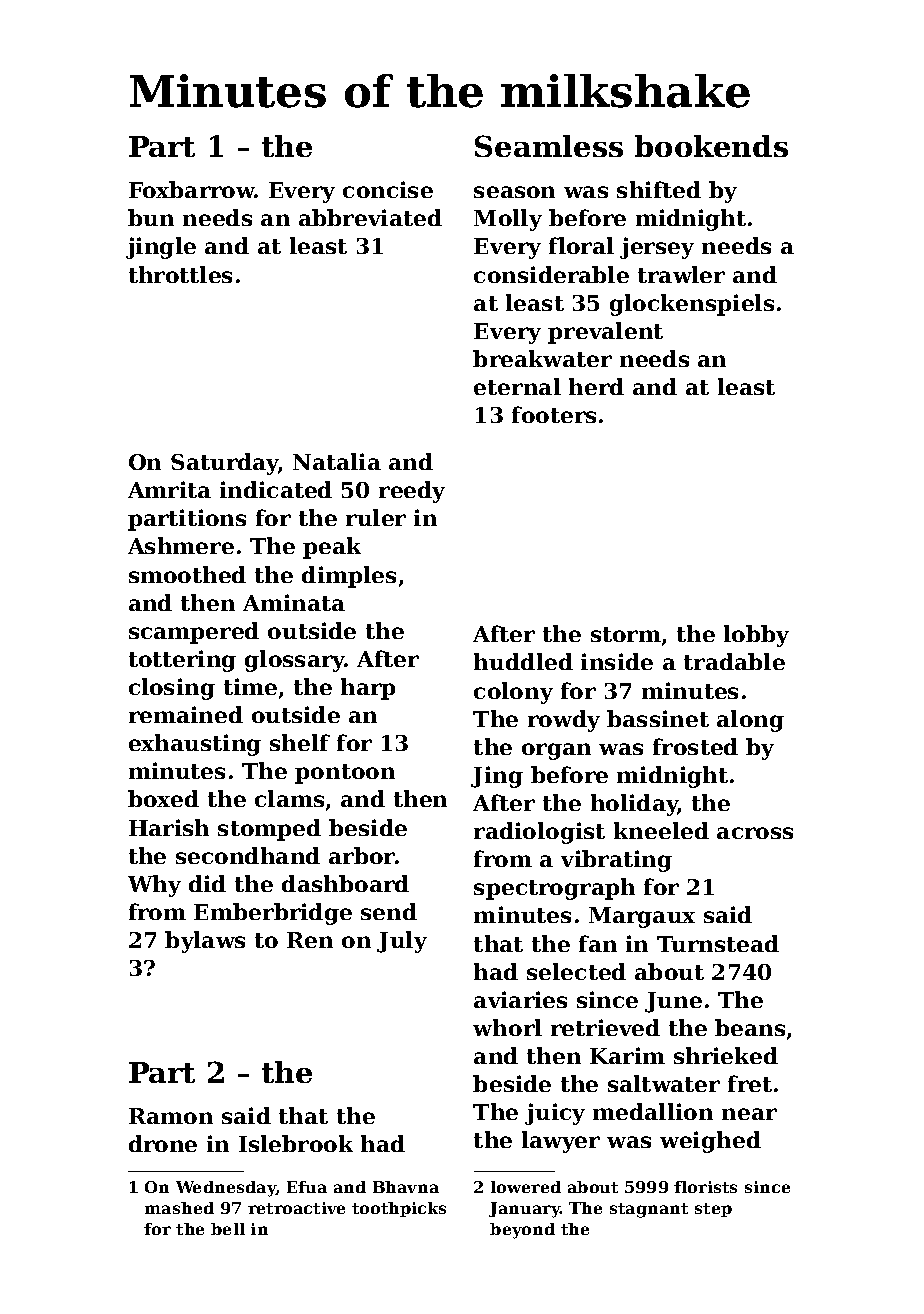  I want to click on across, so click(755, 833).
